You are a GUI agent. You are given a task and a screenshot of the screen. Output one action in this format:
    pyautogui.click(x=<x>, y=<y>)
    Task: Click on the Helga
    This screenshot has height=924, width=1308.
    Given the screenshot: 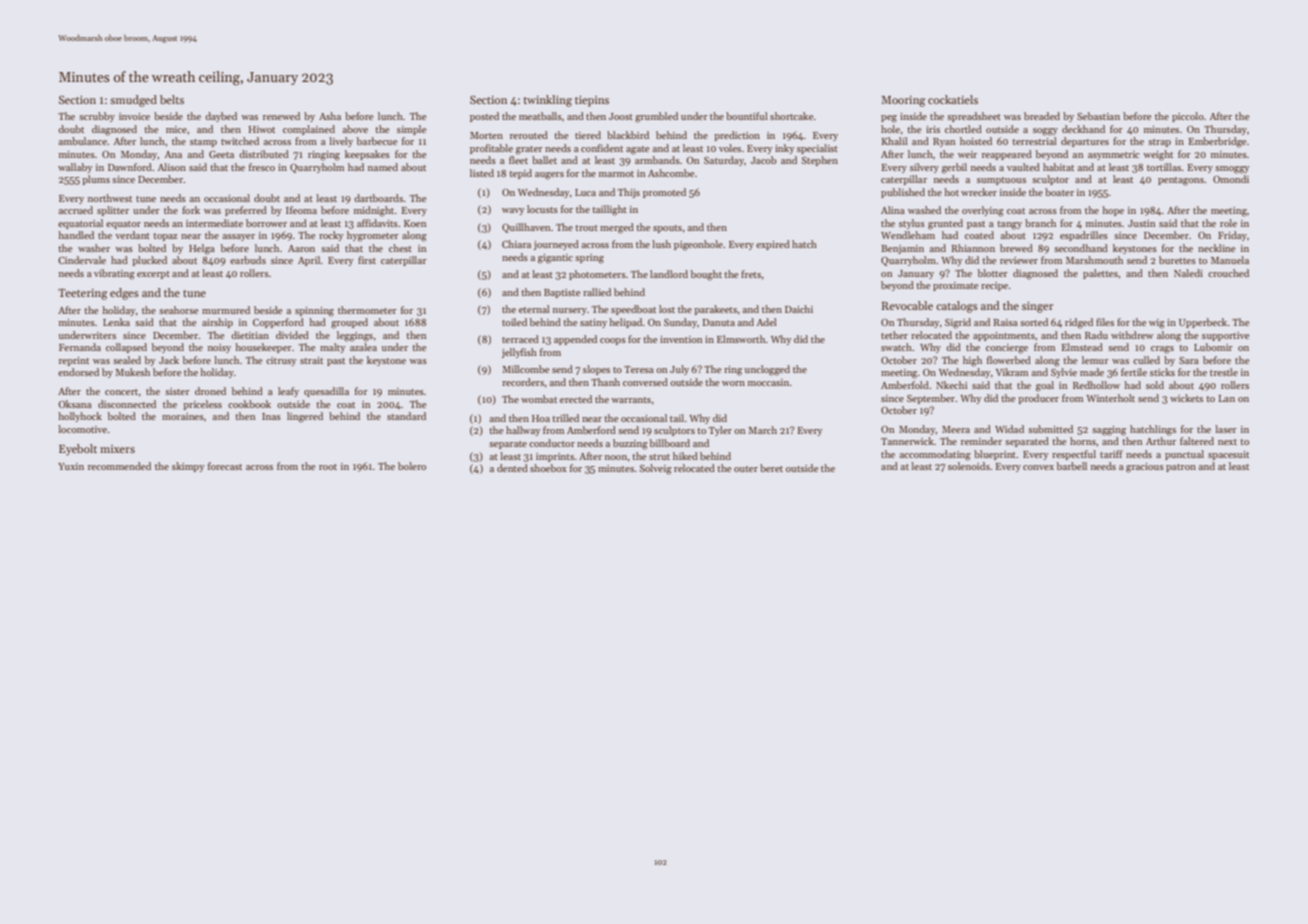 What is the action you would take?
    pyautogui.click(x=202, y=249)
